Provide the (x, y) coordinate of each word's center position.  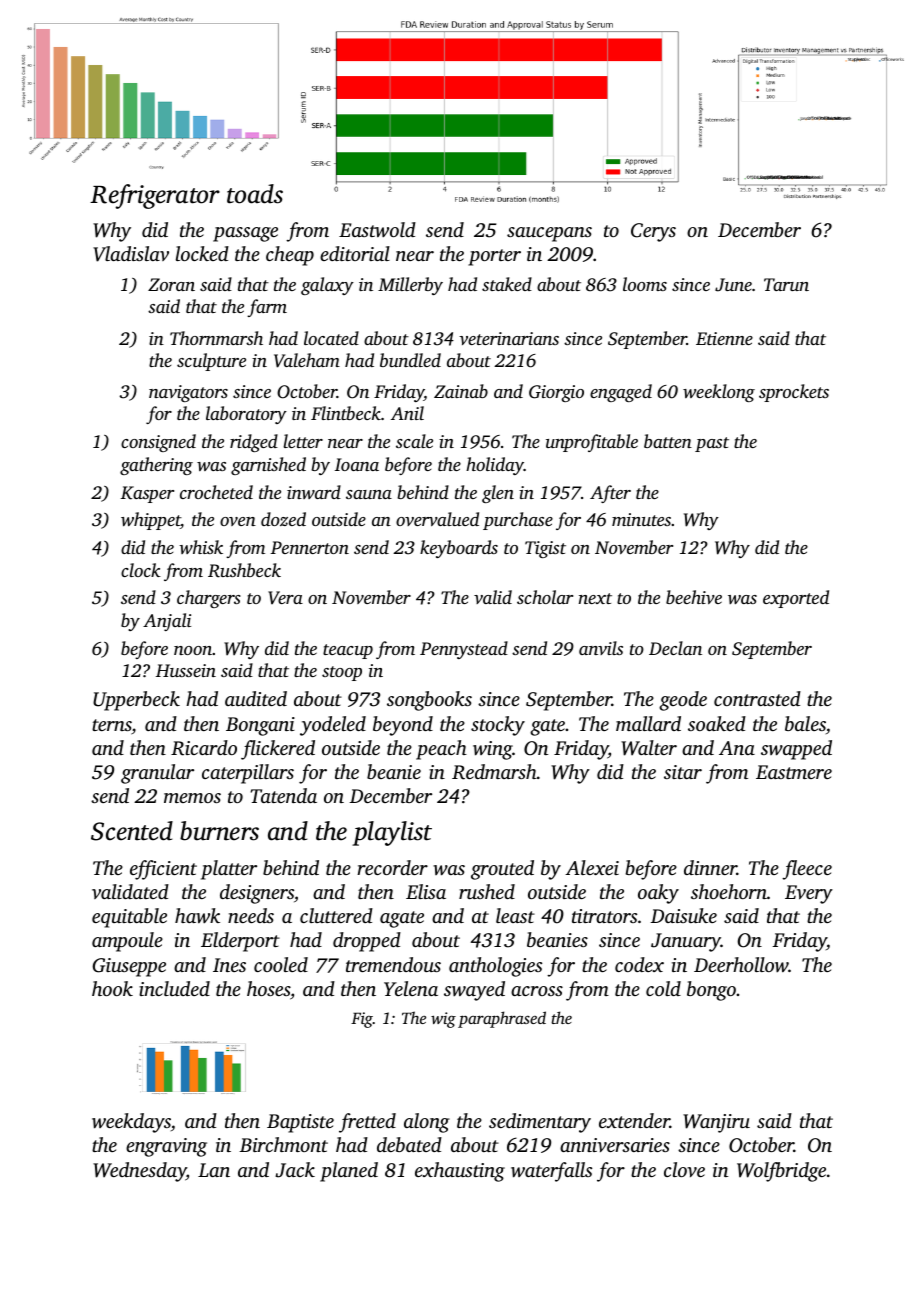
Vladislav (131, 254)
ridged (254, 443)
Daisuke (683, 915)
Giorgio (556, 393)
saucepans (549, 234)
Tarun (786, 284)
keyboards (459, 549)
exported (796, 599)
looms (645, 284)
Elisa (426, 891)
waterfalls (551, 1172)
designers (257, 894)
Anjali (167, 622)
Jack (295, 1170)
